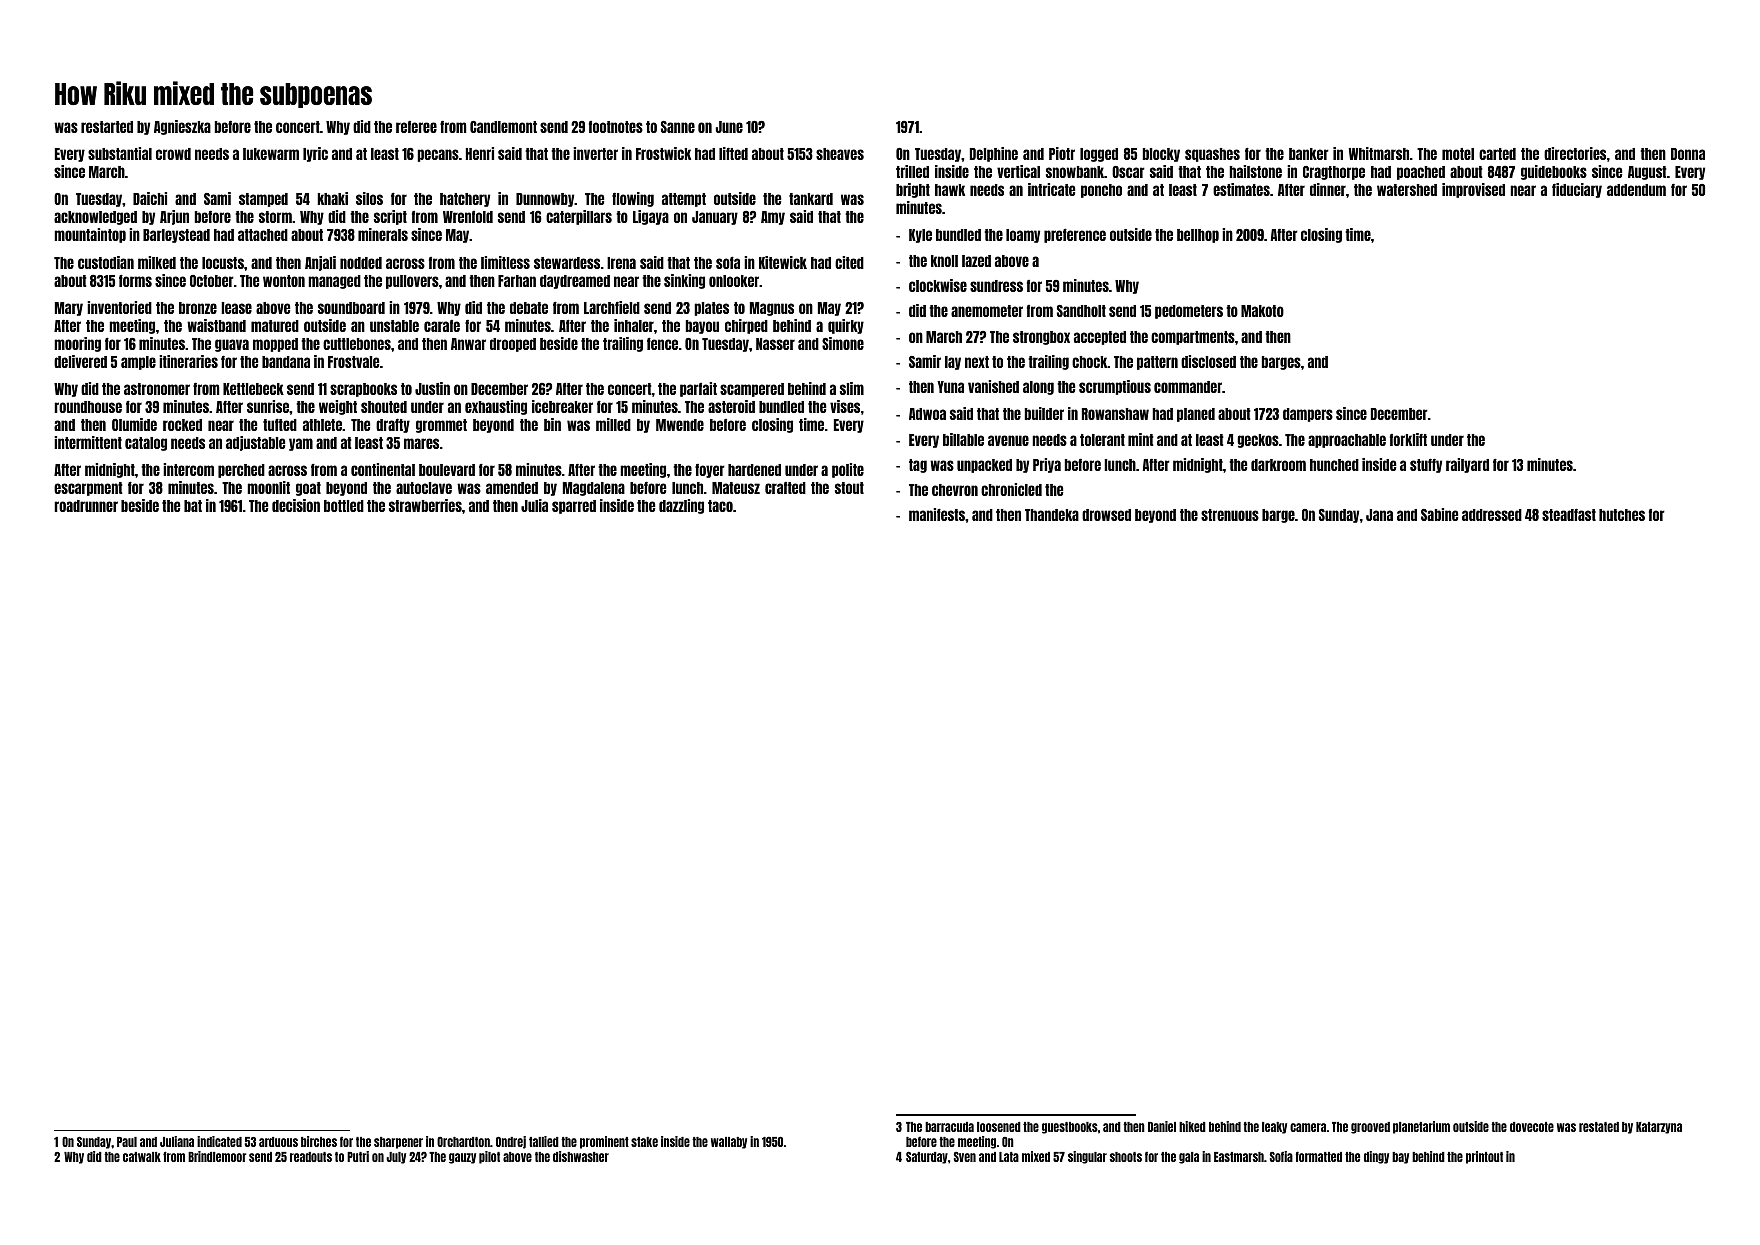 Image resolution: width=1760 pixels, height=1245 pixels. I want to click on barracuda, so click(949, 1127).
